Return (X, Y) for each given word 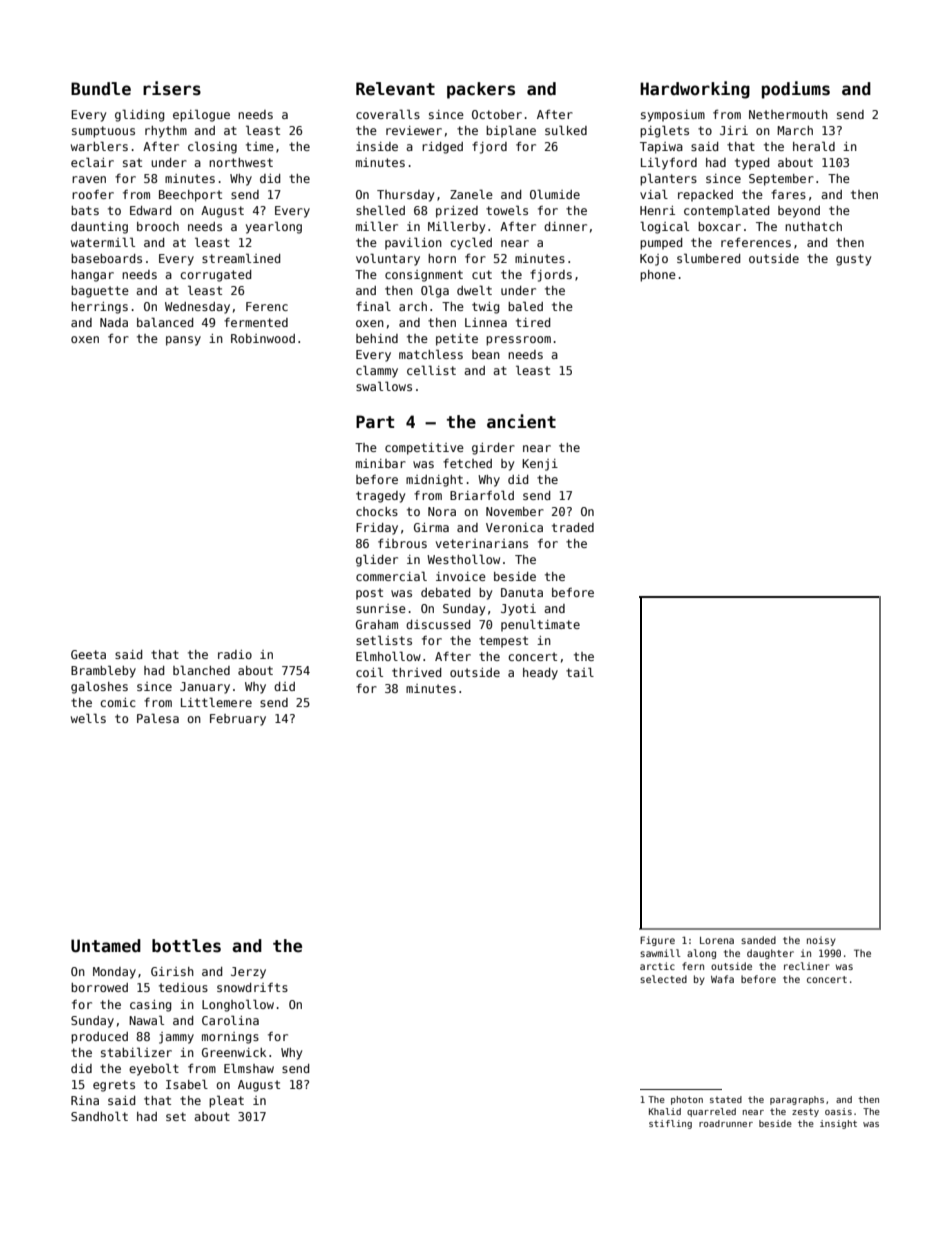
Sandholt (99, 1116)
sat (132, 162)
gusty (853, 260)
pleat (226, 1101)
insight (838, 1124)
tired (533, 322)
